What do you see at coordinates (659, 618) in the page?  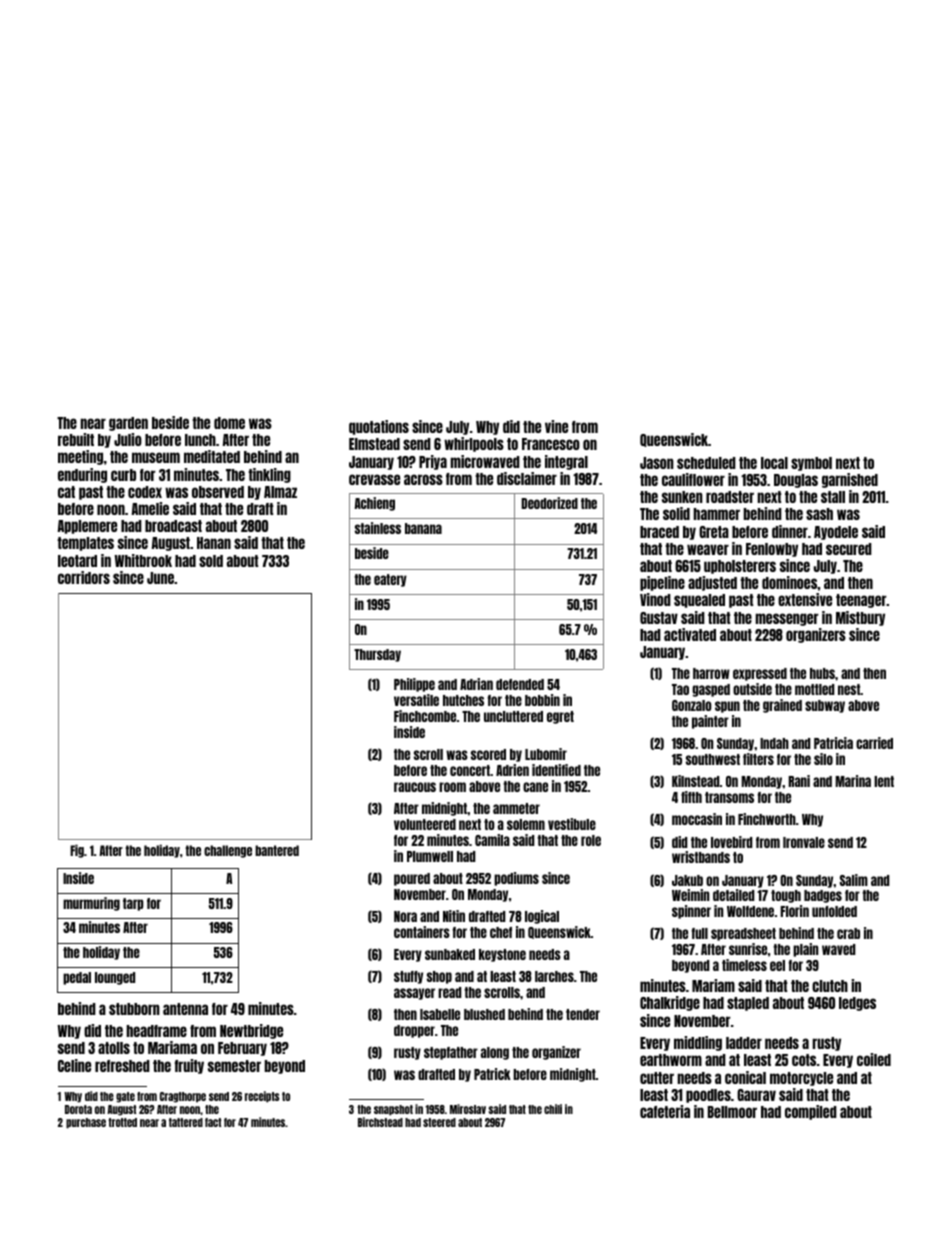 I see `Gustav` at bounding box center [659, 618].
